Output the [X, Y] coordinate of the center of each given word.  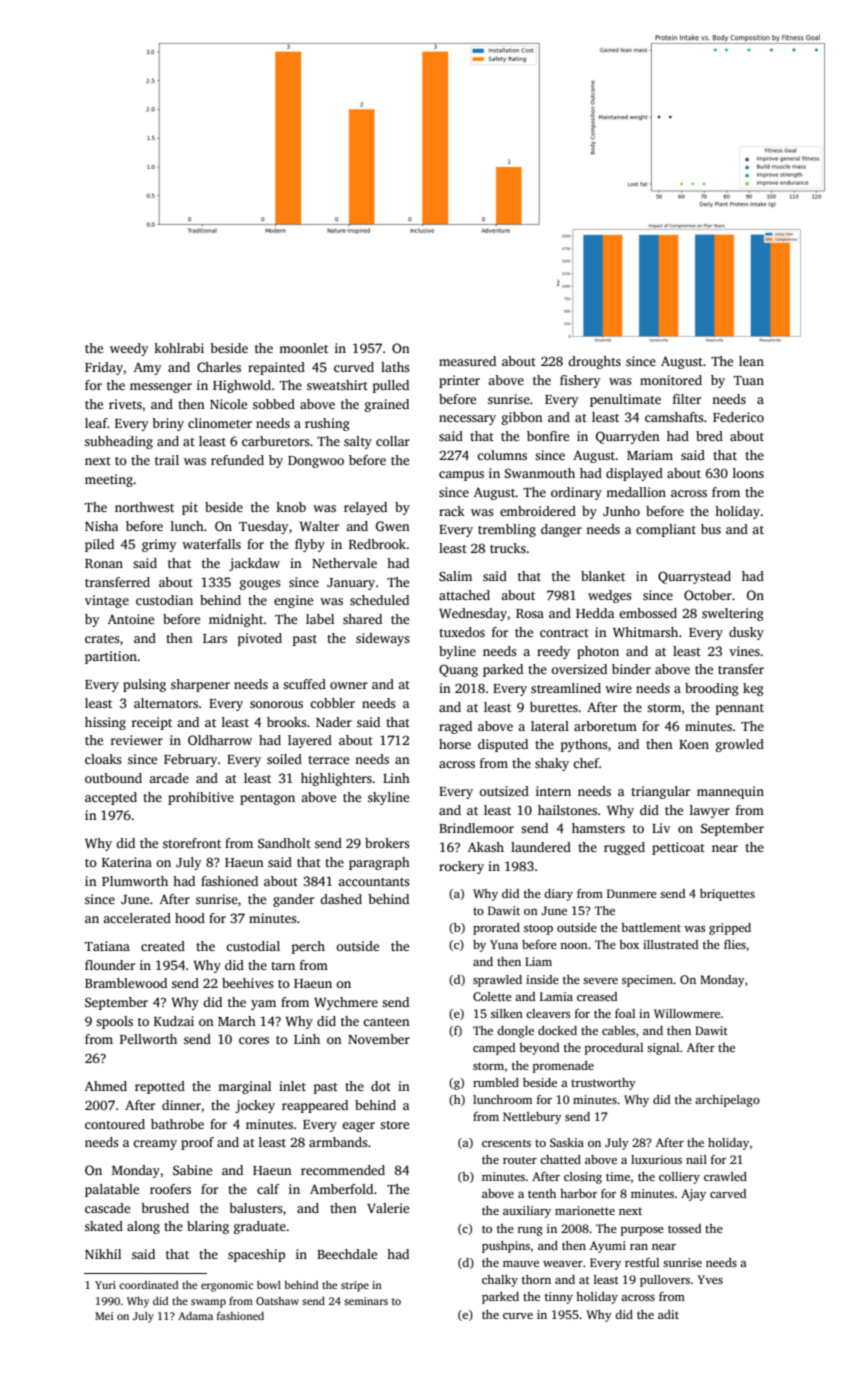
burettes [554, 707]
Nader [334, 722]
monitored [671, 380]
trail [167, 460]
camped [494, 1049]
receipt [152, 723]
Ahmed [106, 1086]
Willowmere [687, 1013]
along [143, 1227]
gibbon [522, 418]
